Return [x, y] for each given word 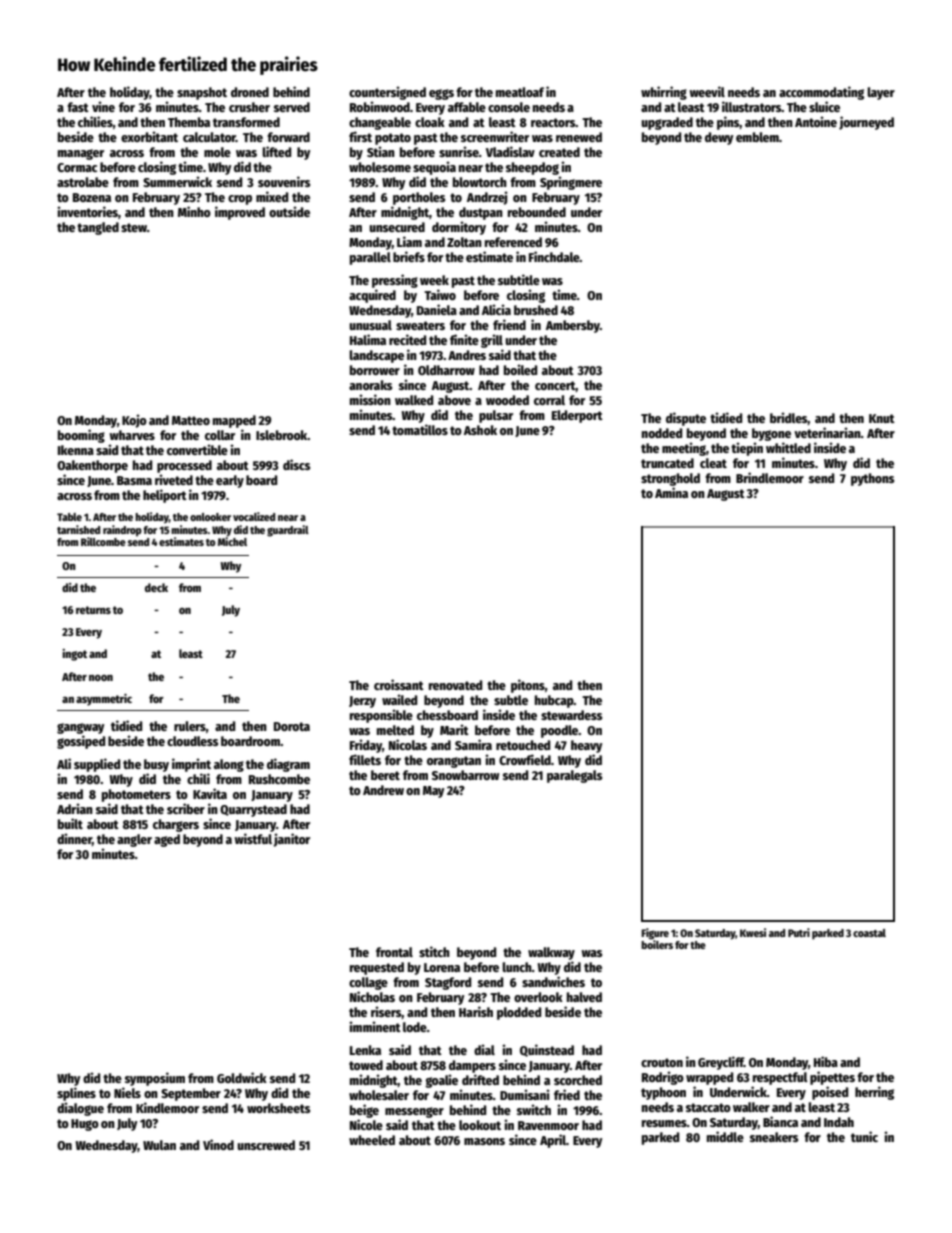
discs [296, 464]
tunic [864, 1136]
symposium [155, 1079]
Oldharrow [446, 370]
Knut [882, 418]
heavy [586, 746]
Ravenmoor [548, 1125]
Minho [194, 211]
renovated [455, 685]
